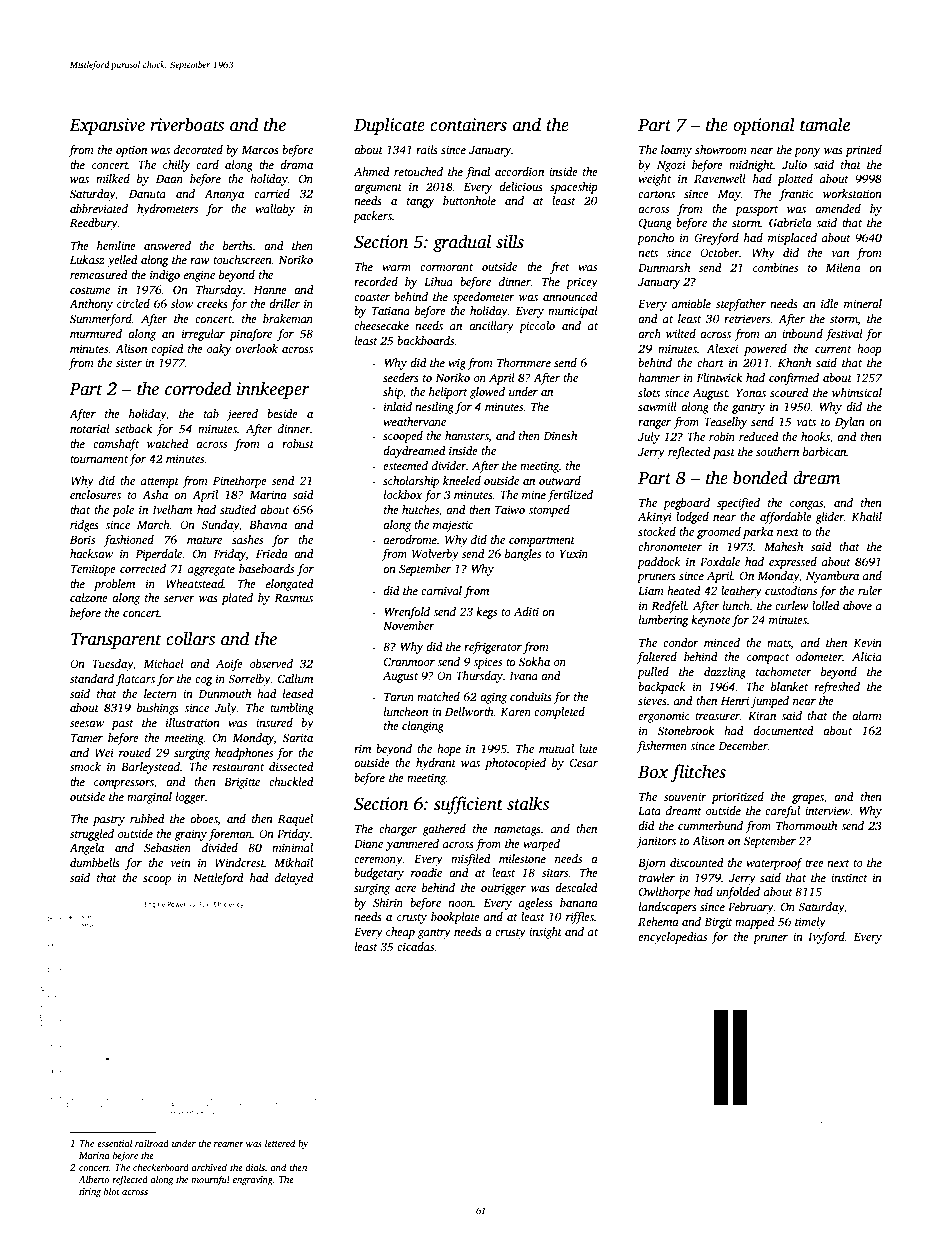 Image resolution: width=952 pixels, height=1233 pixels. Describe the element at coordinates (870, 590) in the document. I see `ruler` at that location.
